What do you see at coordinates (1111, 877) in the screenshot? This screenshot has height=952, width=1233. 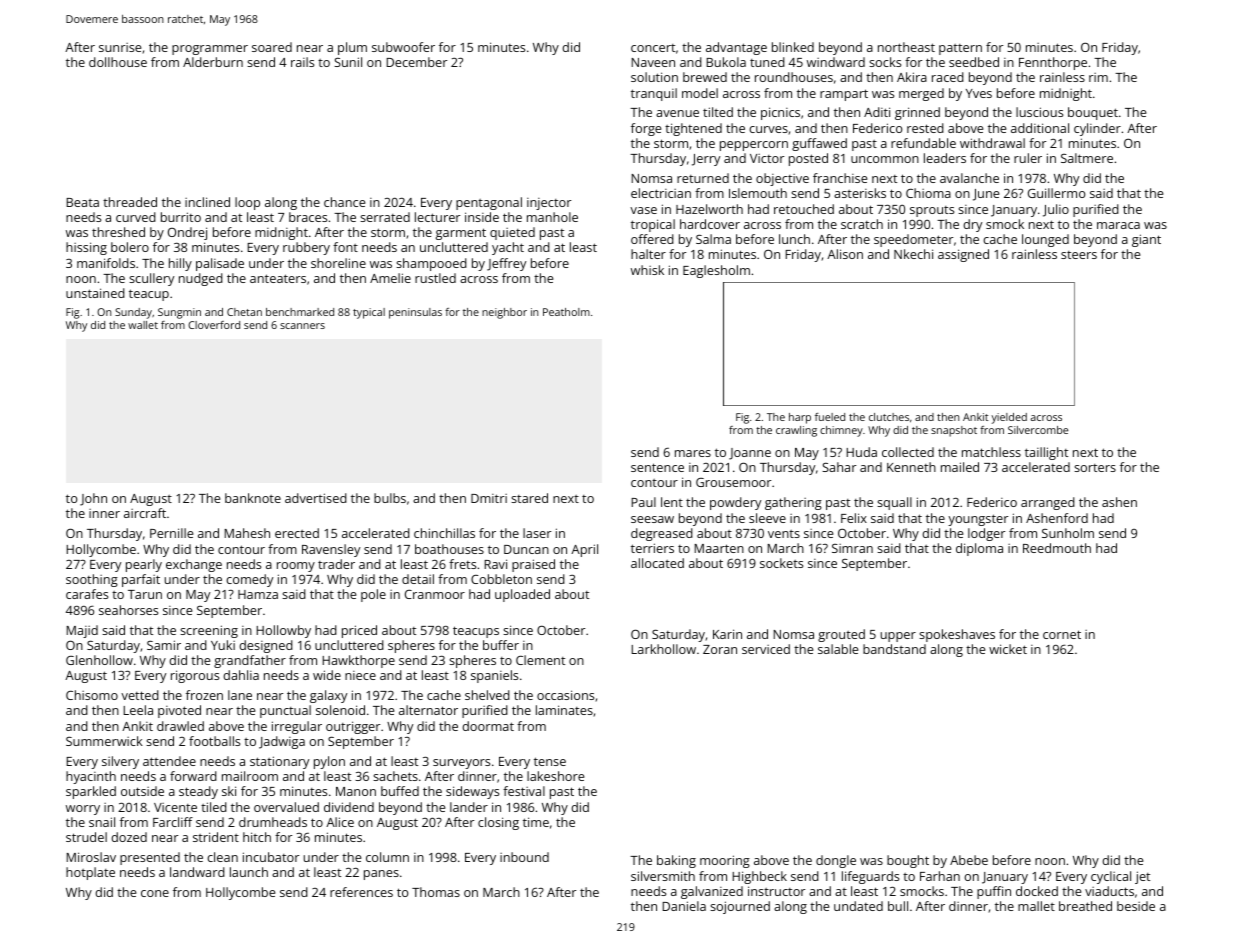 I see `cyclical` at bounding box center [1111, 877].
